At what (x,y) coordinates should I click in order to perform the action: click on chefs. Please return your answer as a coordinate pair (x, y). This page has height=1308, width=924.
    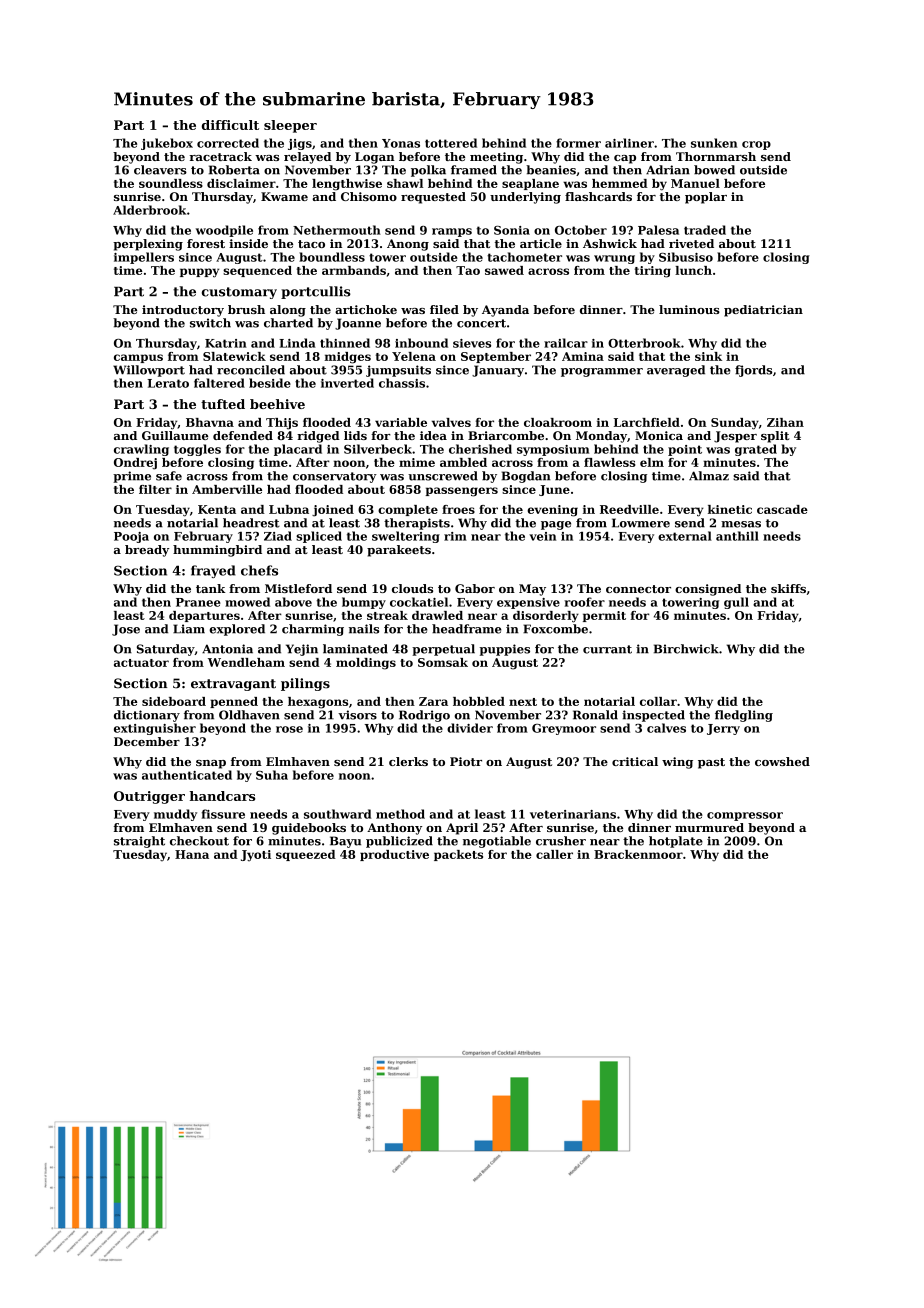
    Looking at the image, I should click on (259, 570).
